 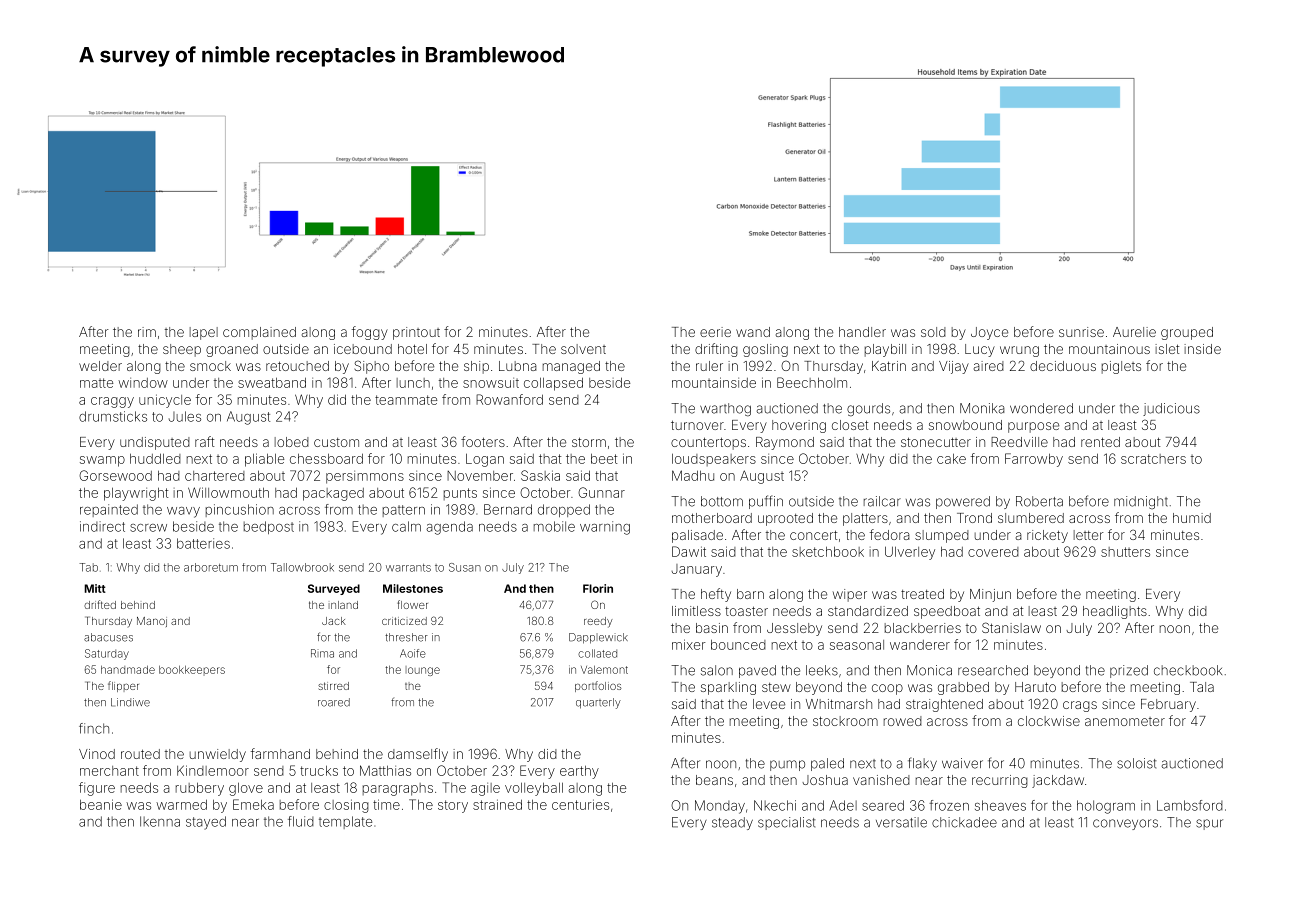 What do you see at coordinates (423, 671) in the screenshot?
I see `lounge` at bounding box center [423, 671].
